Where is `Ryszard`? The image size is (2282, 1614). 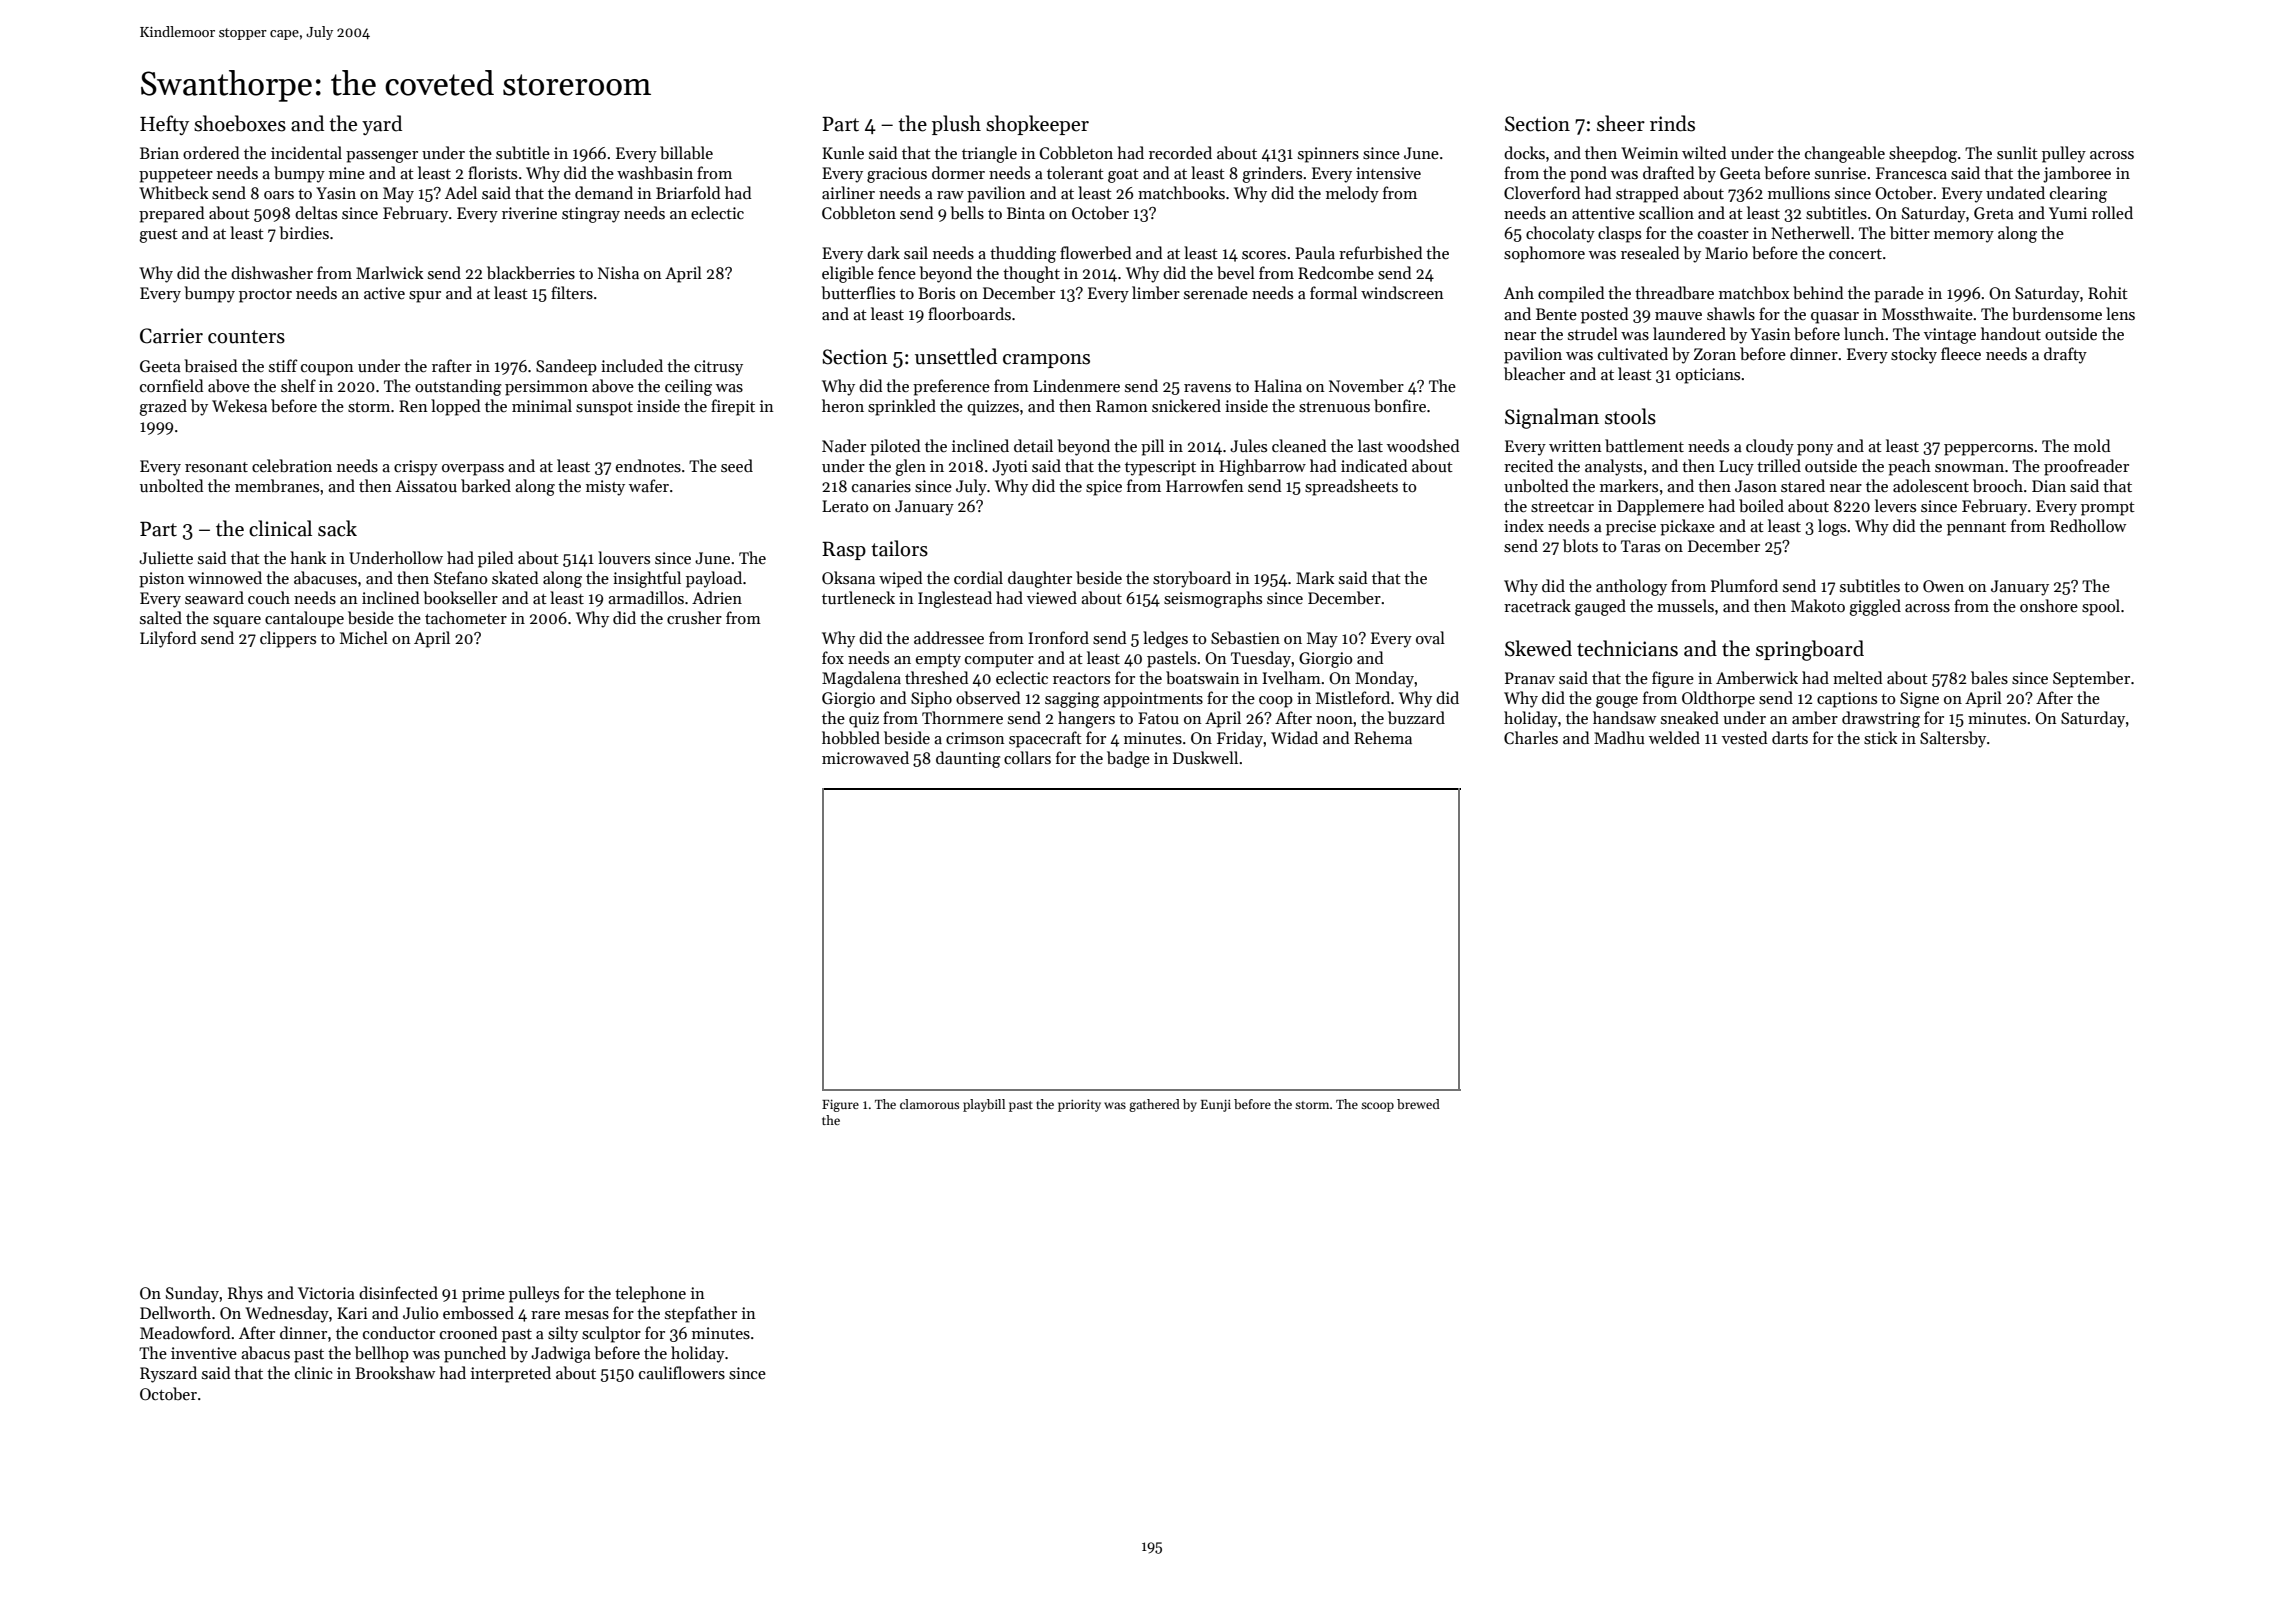
Ryszard is located at coordinates (168, 1374).
